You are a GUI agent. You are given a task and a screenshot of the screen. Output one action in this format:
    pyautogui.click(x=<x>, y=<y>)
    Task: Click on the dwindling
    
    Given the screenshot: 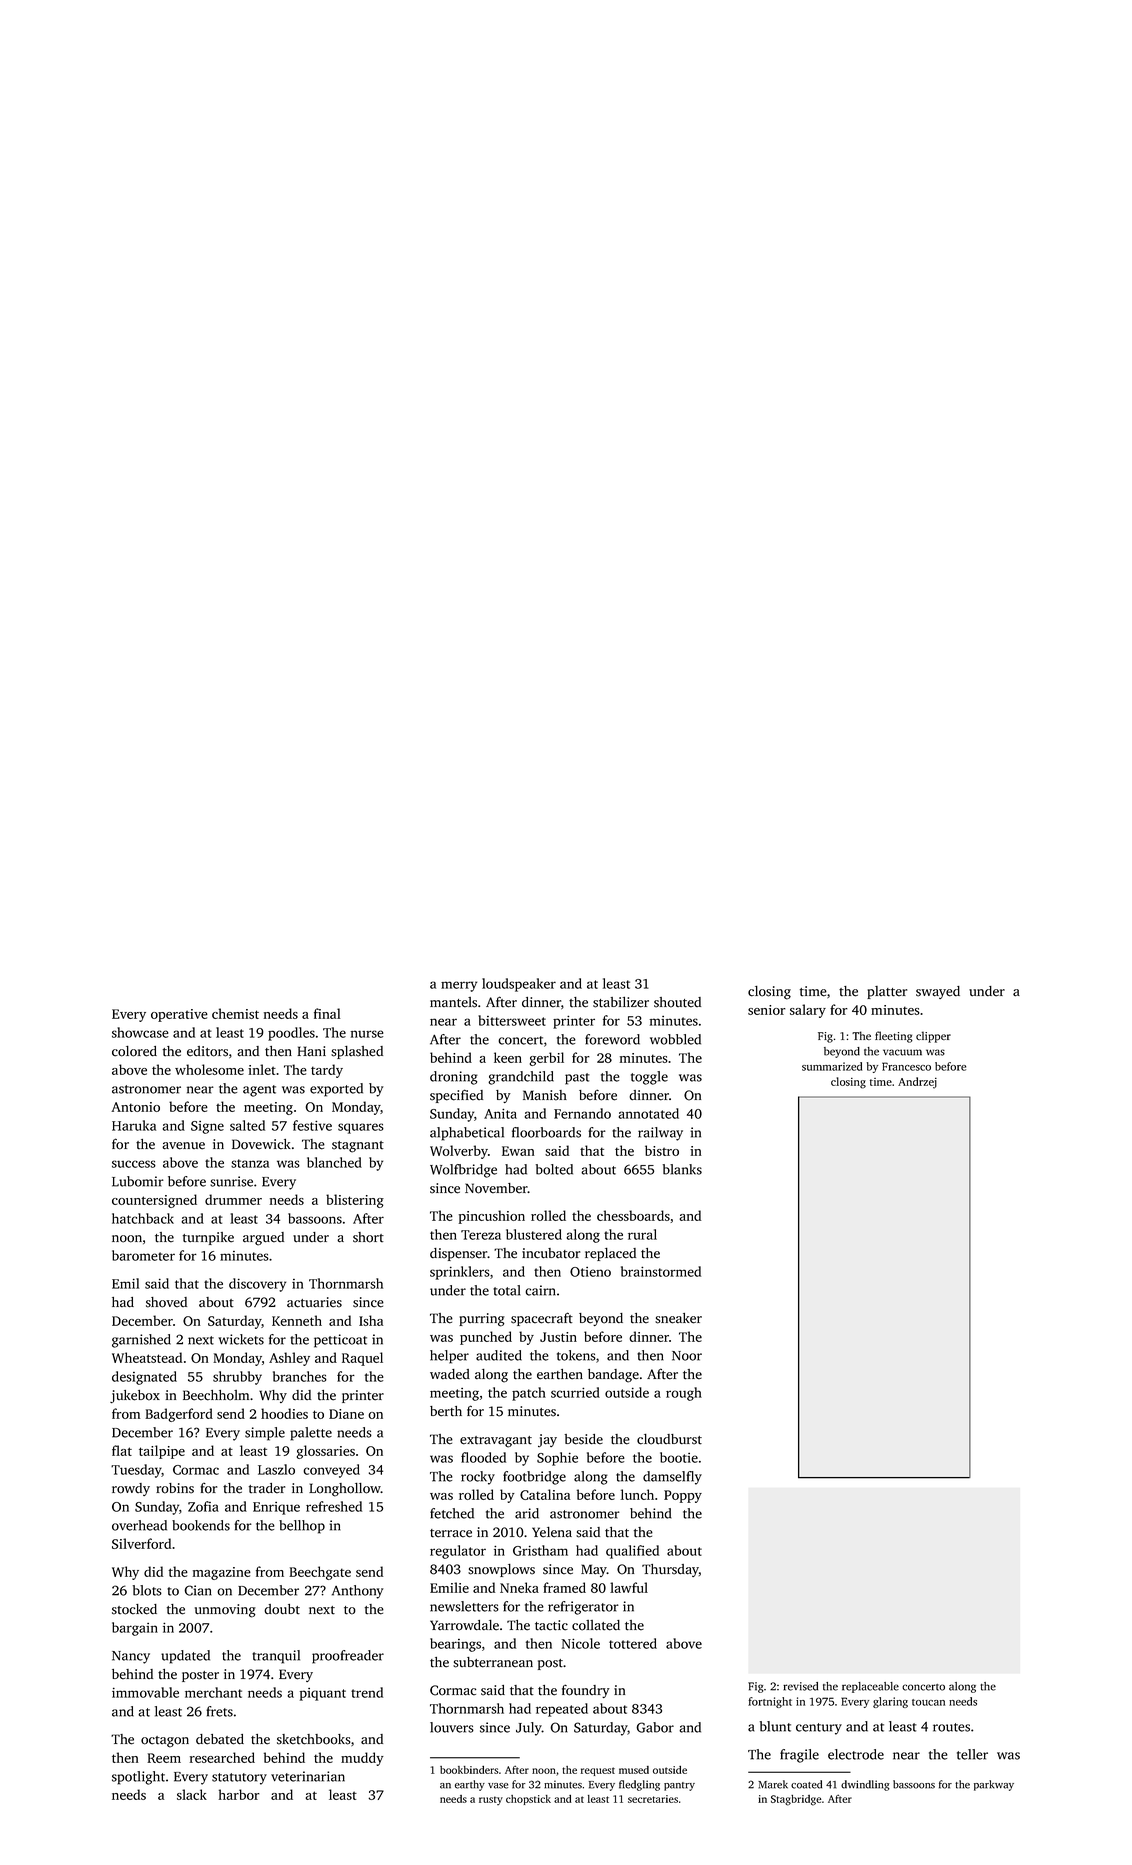 What is the action you would take?
    pyautogui.click(x=865, y=1785)
